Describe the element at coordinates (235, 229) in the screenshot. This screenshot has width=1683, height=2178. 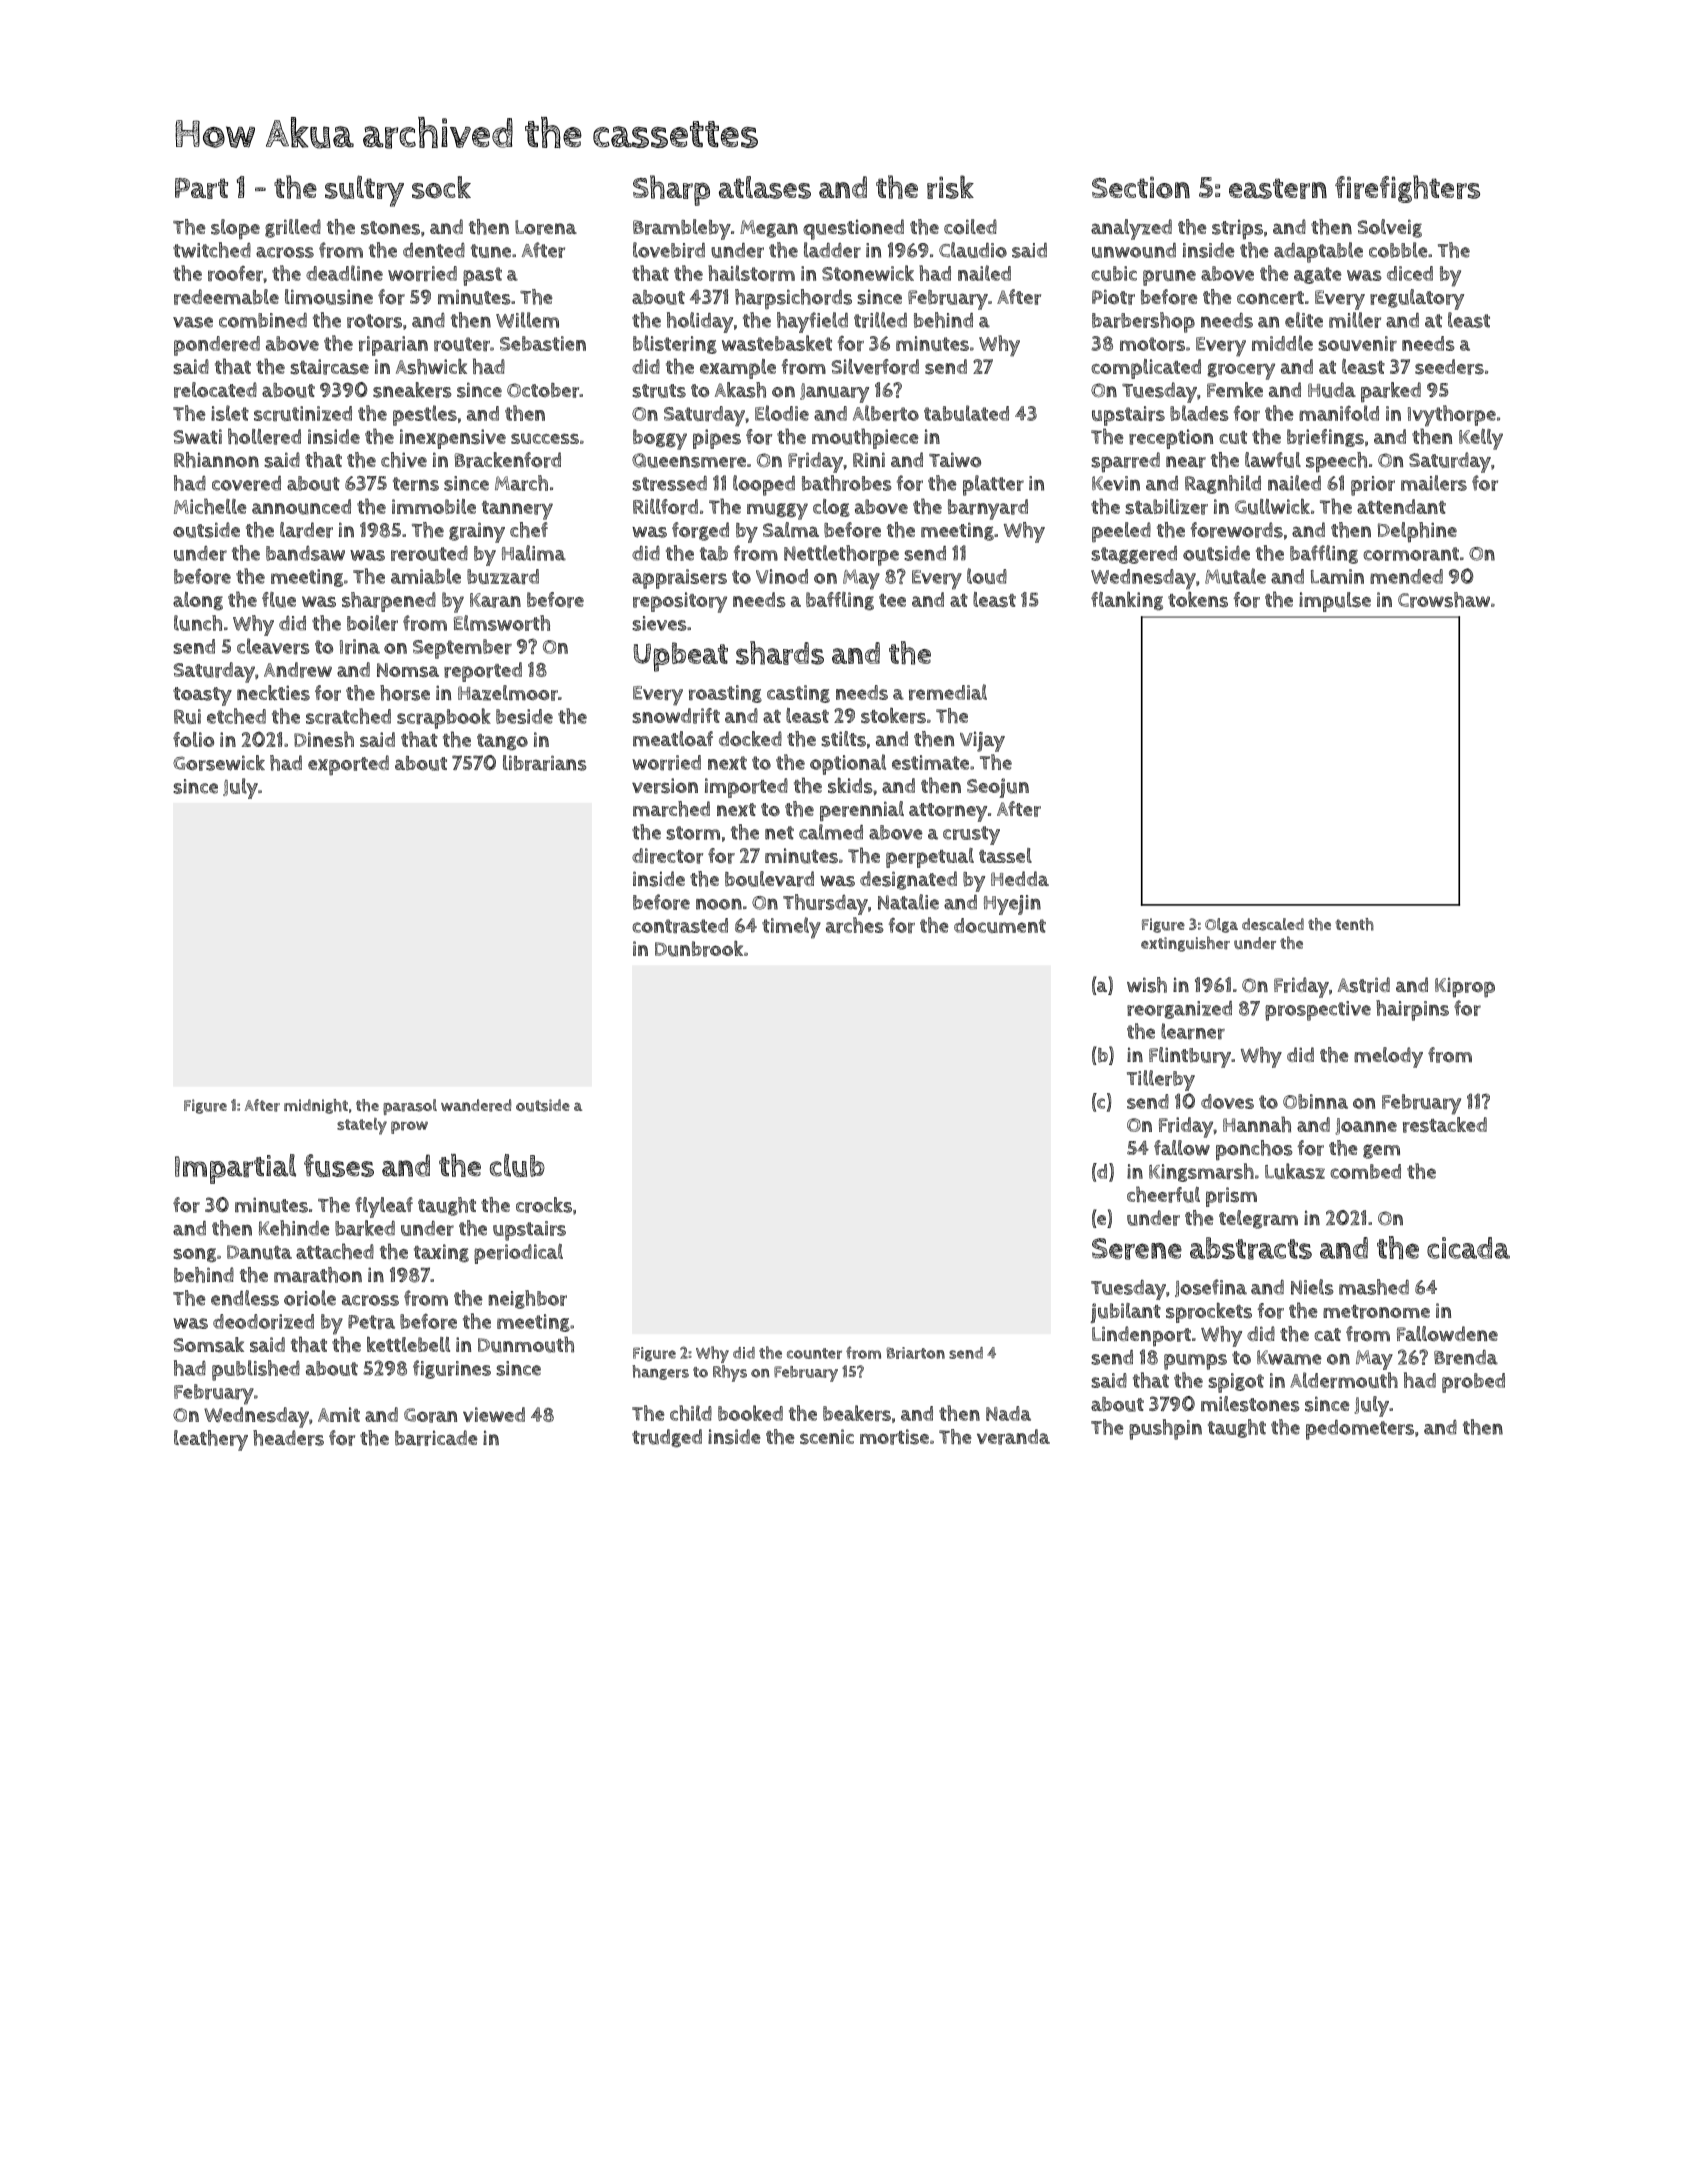
I see `slope` at that location.
